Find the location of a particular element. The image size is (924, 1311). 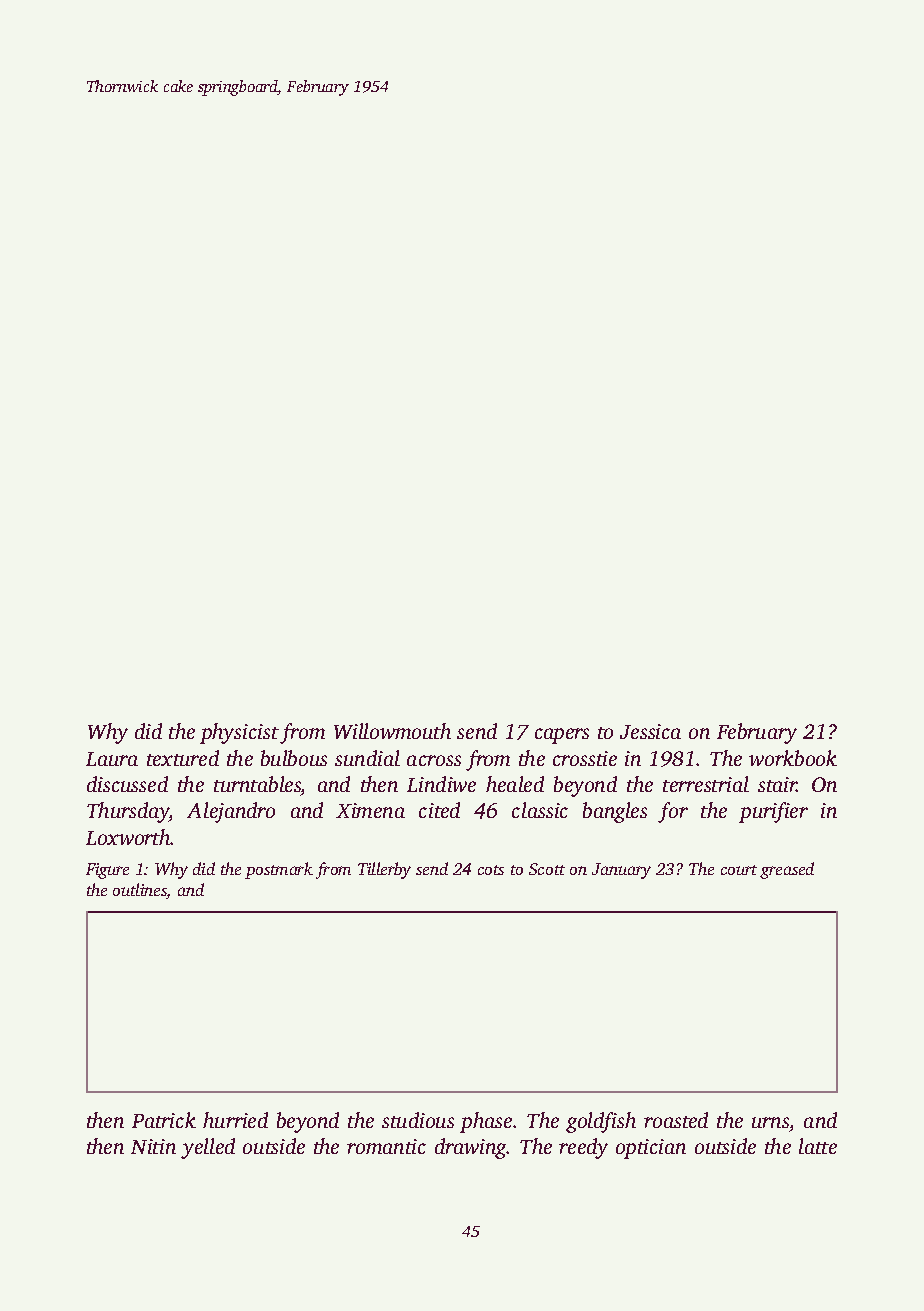

physicist is located at coordinates (239, 733).
